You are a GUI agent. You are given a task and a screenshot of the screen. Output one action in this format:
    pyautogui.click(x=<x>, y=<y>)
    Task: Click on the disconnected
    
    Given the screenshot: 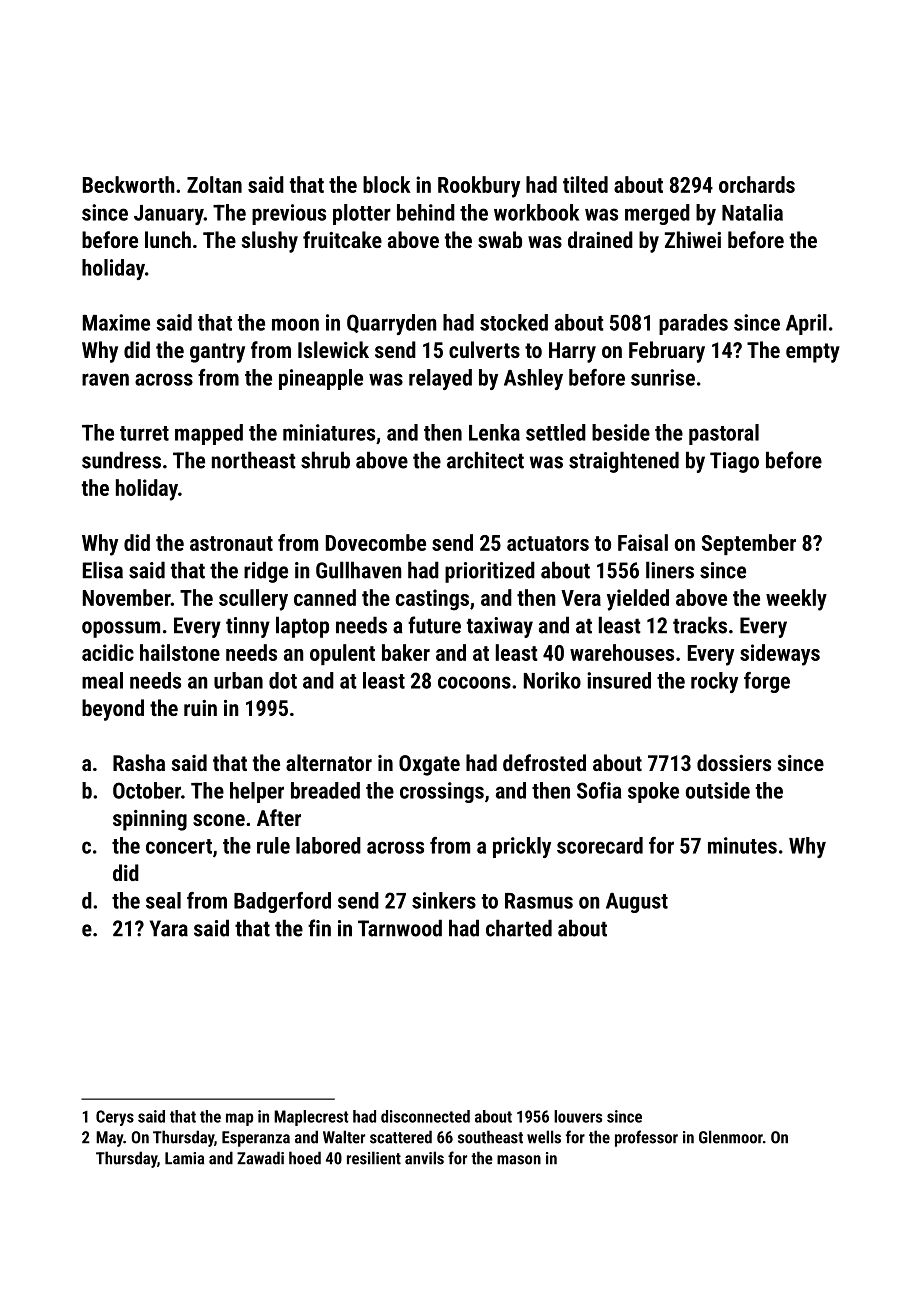 What is the action you would take?
    pyautogui.click(x=425, y=1116)
